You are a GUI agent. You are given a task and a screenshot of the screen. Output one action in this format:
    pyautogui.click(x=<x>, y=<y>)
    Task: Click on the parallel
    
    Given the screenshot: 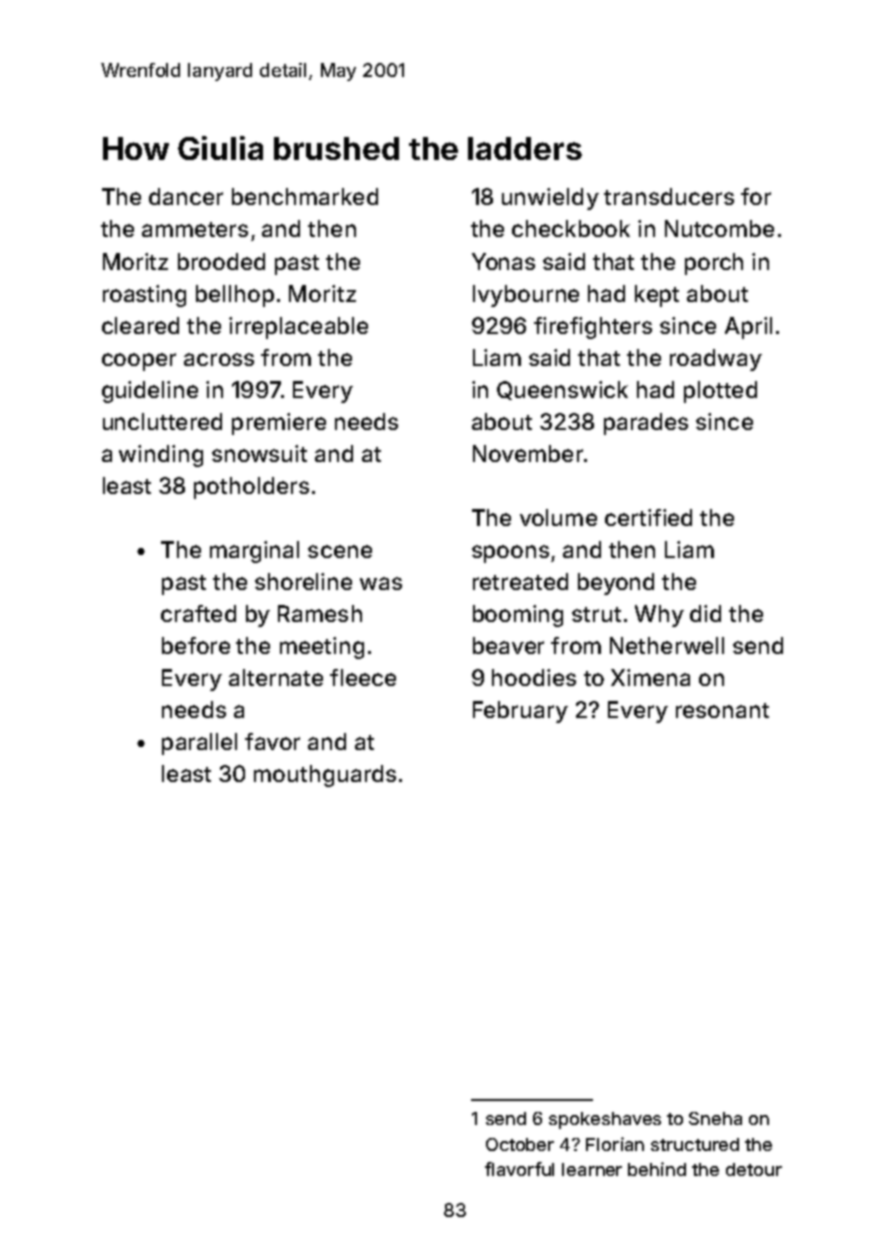 What is the action you would take?
    pyautogui.click(x=199, y=744)
